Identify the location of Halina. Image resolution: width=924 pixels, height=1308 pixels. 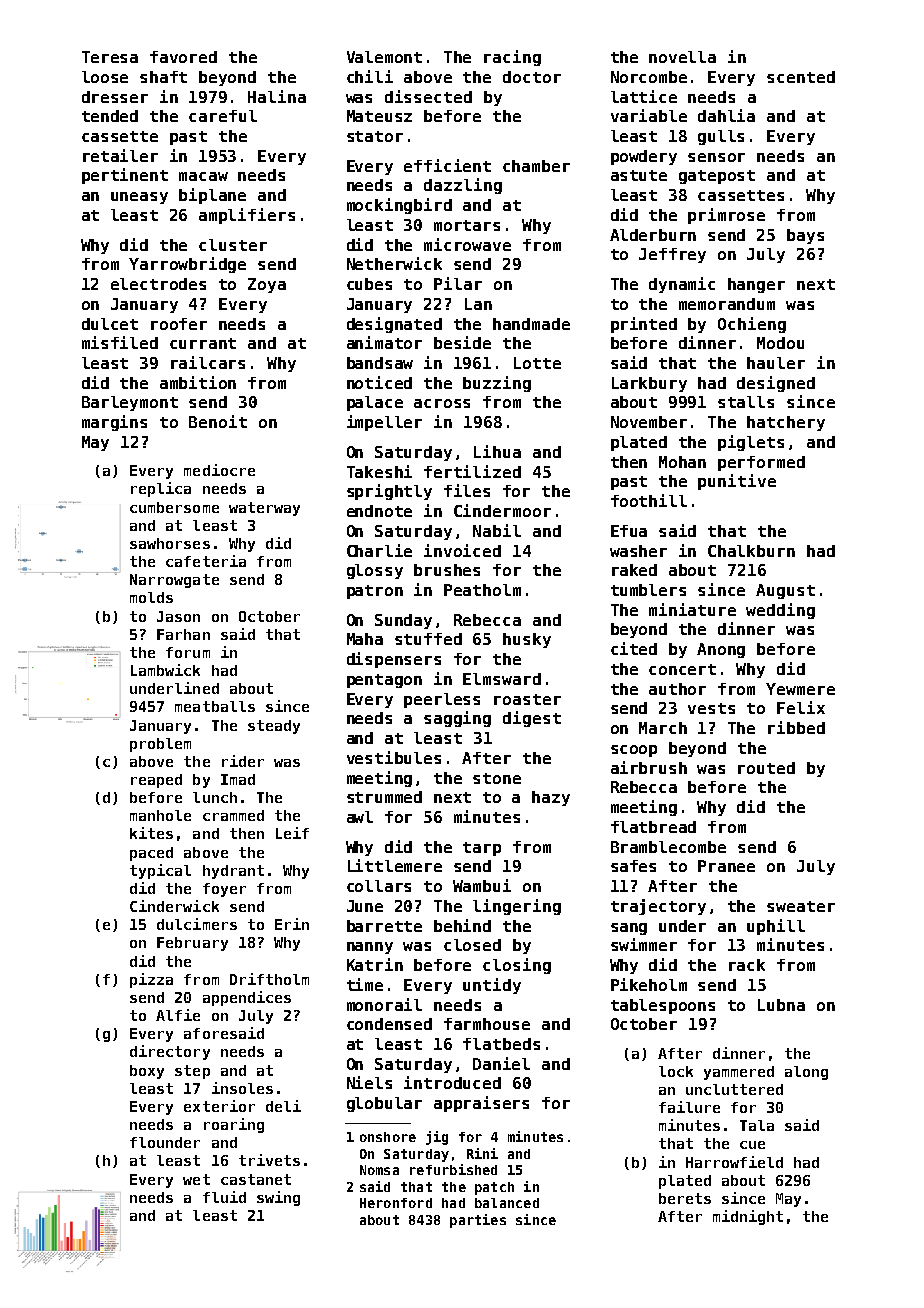
(277, 96).
